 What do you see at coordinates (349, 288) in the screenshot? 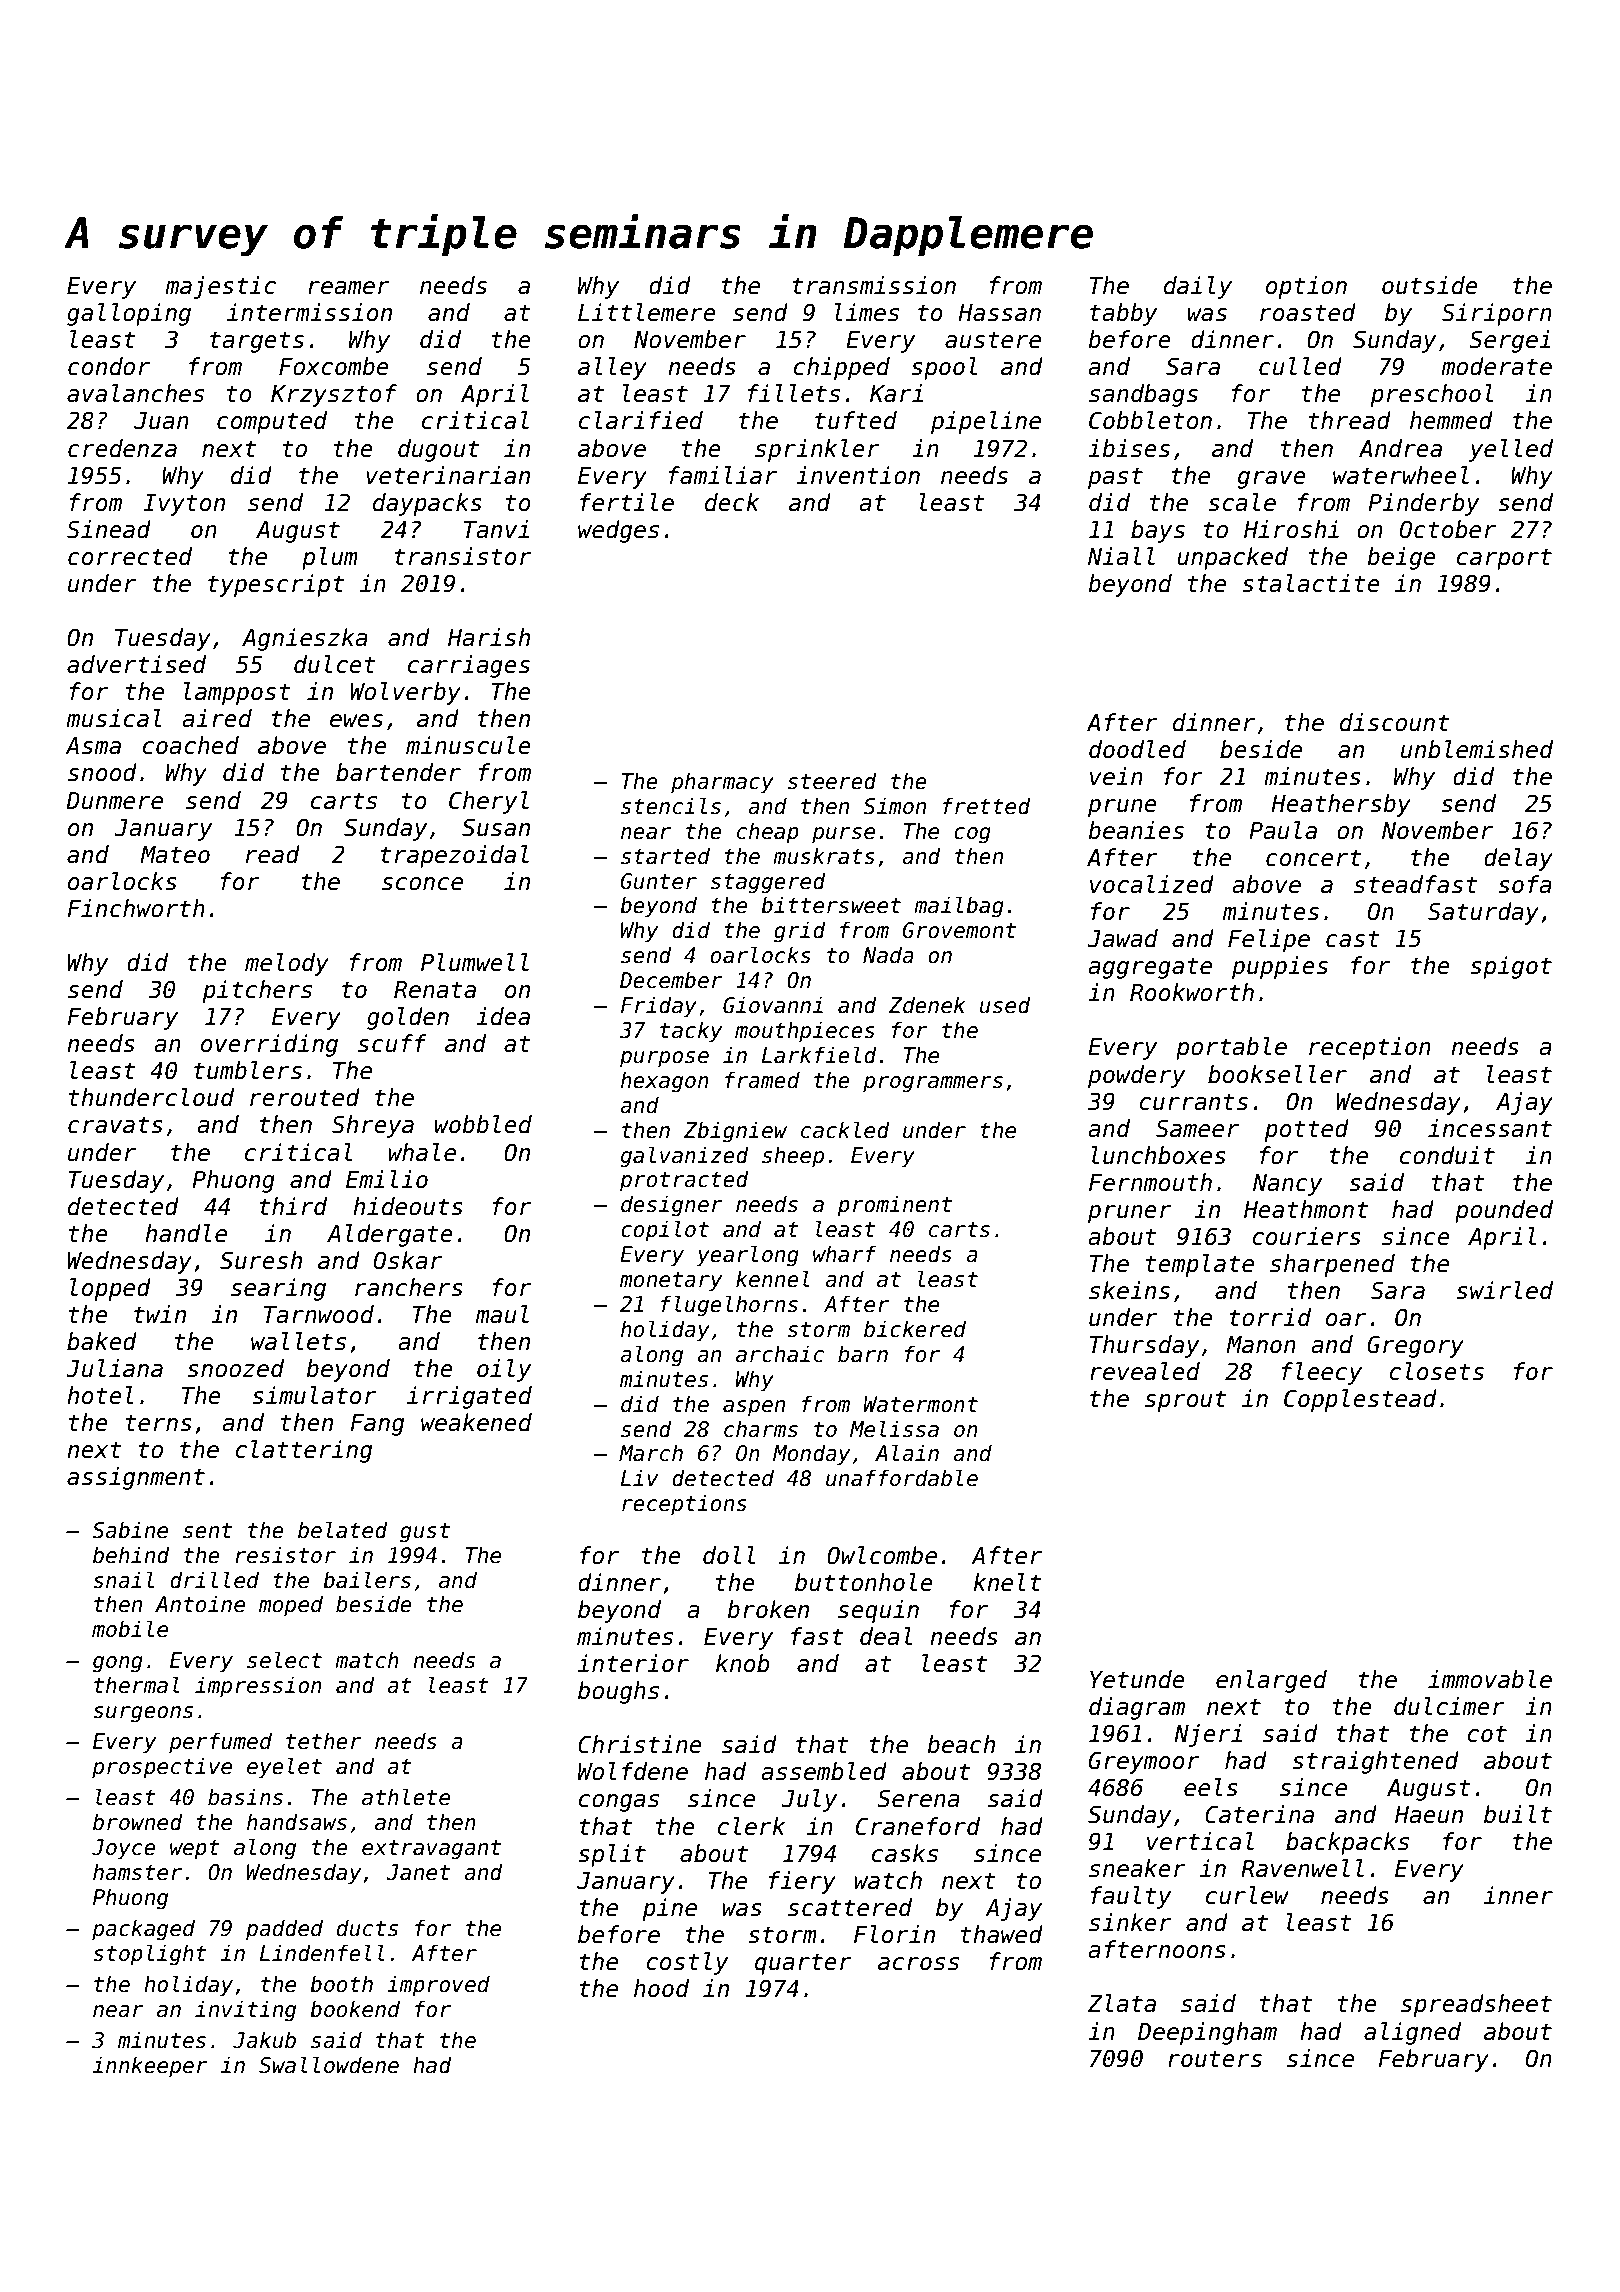
I see `reamer` at bounding box center [349, 288].
